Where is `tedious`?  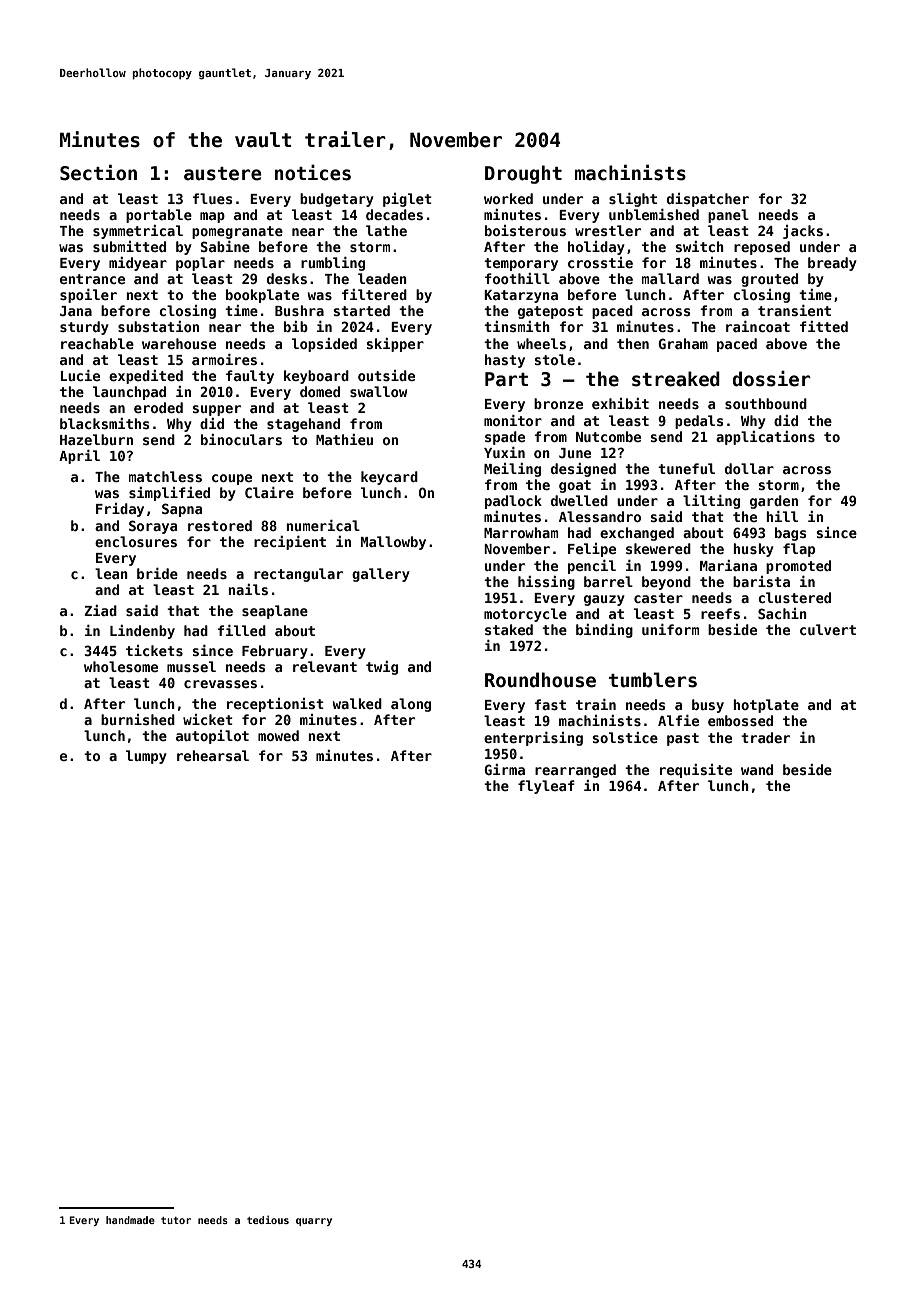 tedious is located at coordinates (268, 1219).
